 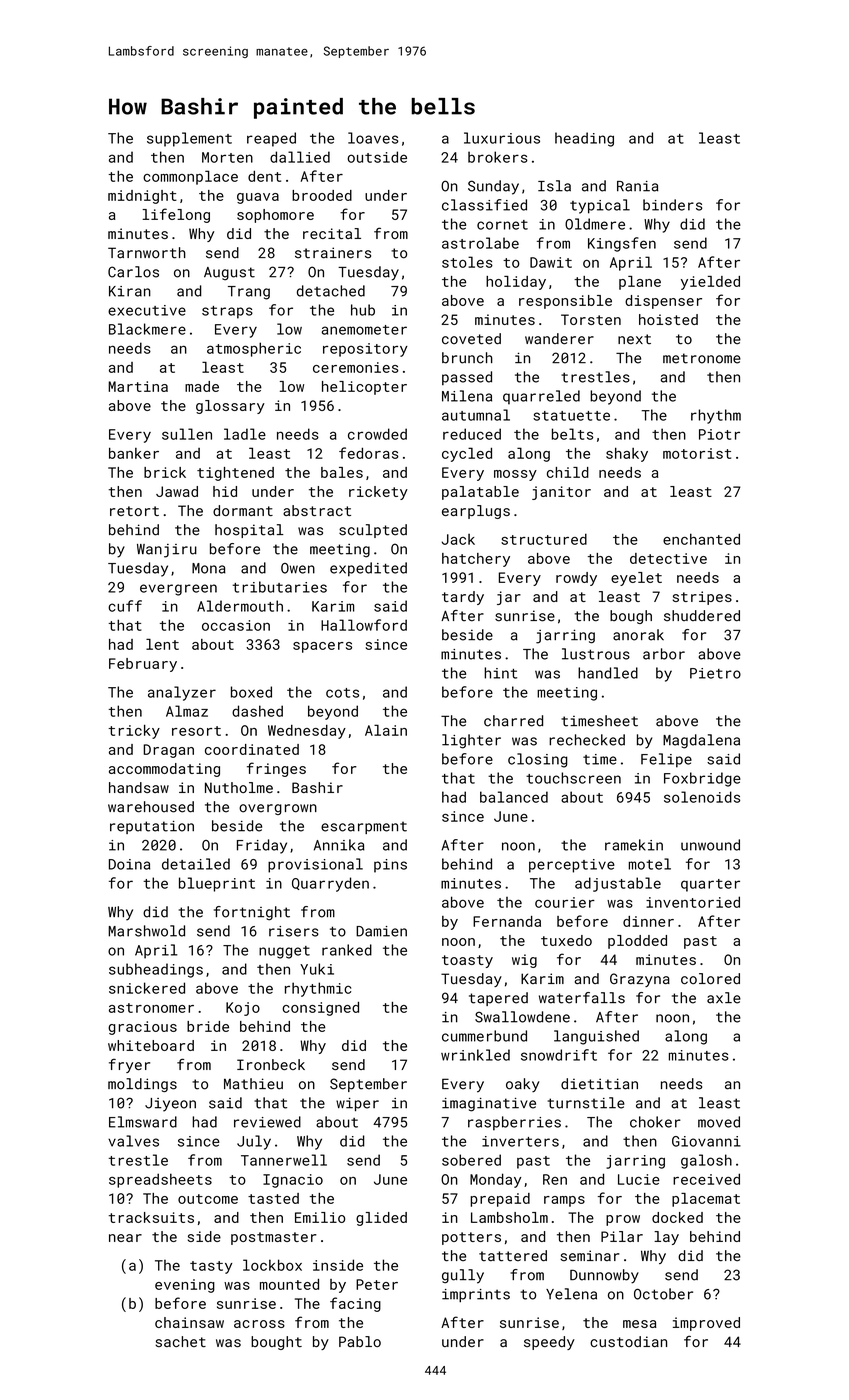 What do you see at coordinates (673, 205) in the screenshot?
I see `binders` at bounding box center [673, 205].
